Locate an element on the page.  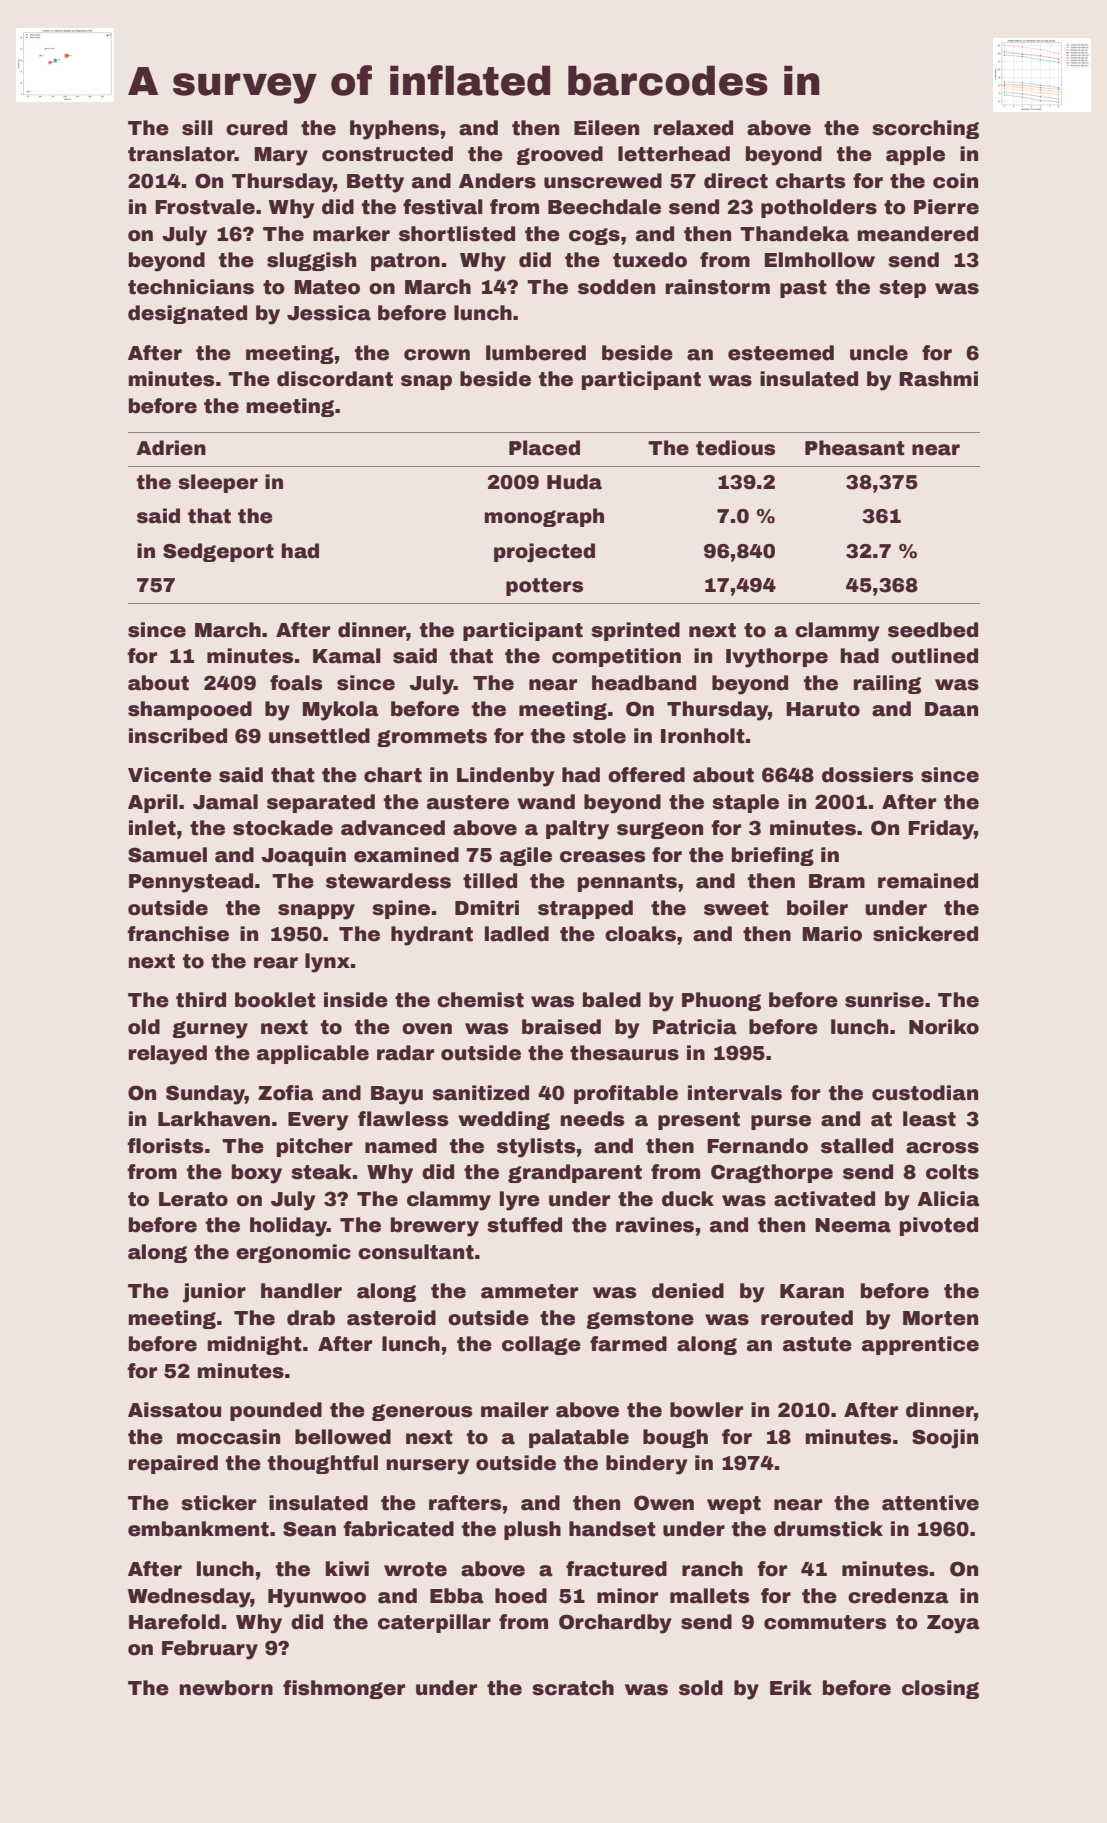
dossiers is located at coordinates (867, 775).
